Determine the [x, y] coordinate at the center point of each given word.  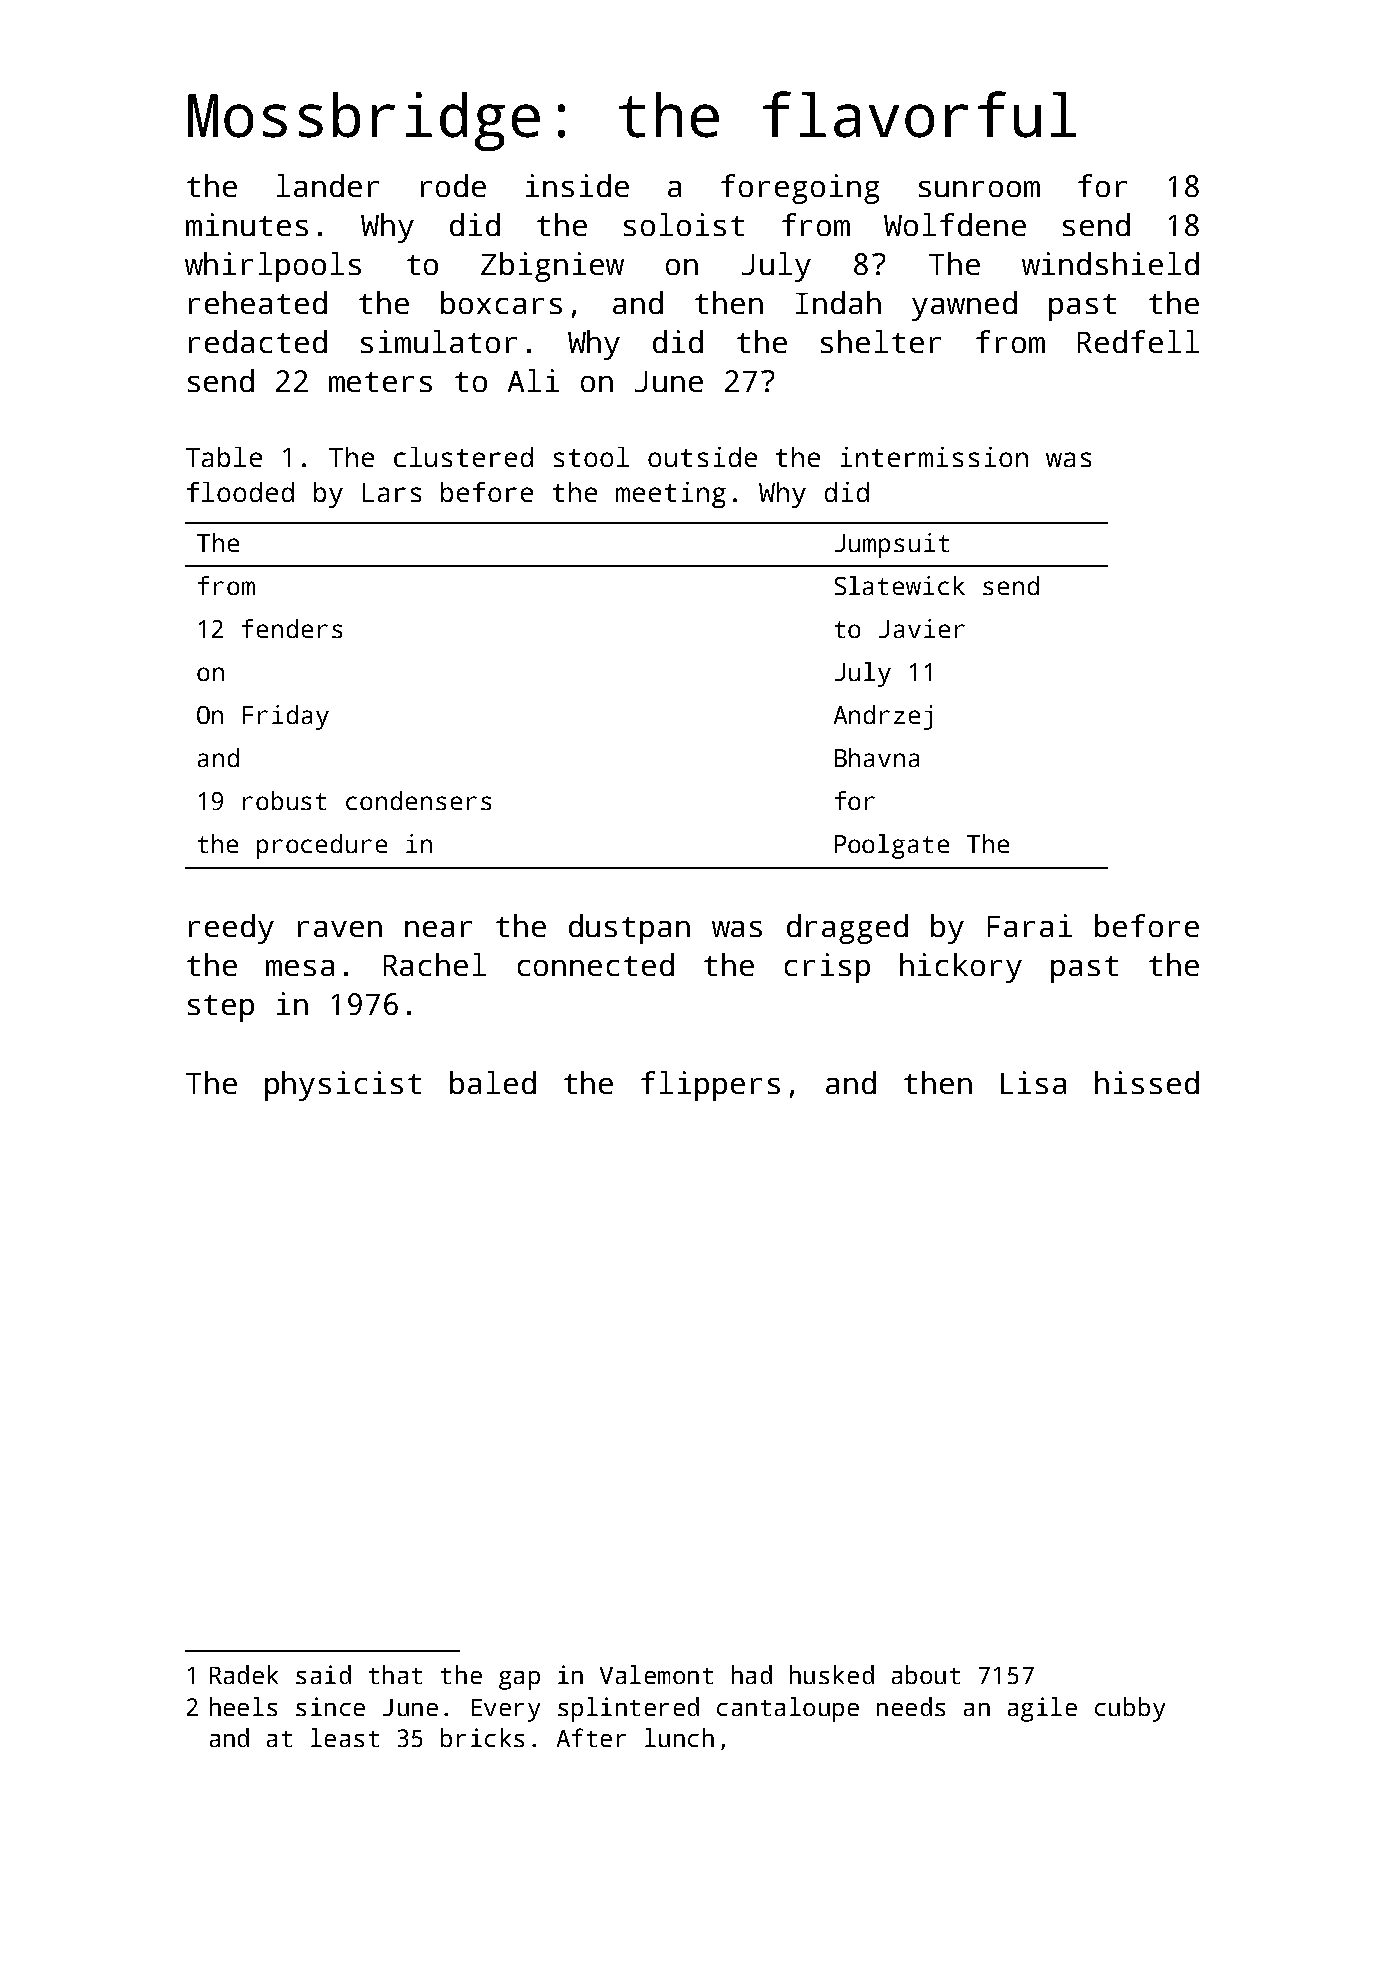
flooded [240, 492]
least [345, 1737]
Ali [533, 380]
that [395, 1674]
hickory [961, 968]
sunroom [979, 189]
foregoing [800, 189]
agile [1042, 1709]
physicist [343, 1086]
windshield [1110, 263]
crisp [827, 968]
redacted [258, 341]
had [752, 1674]
